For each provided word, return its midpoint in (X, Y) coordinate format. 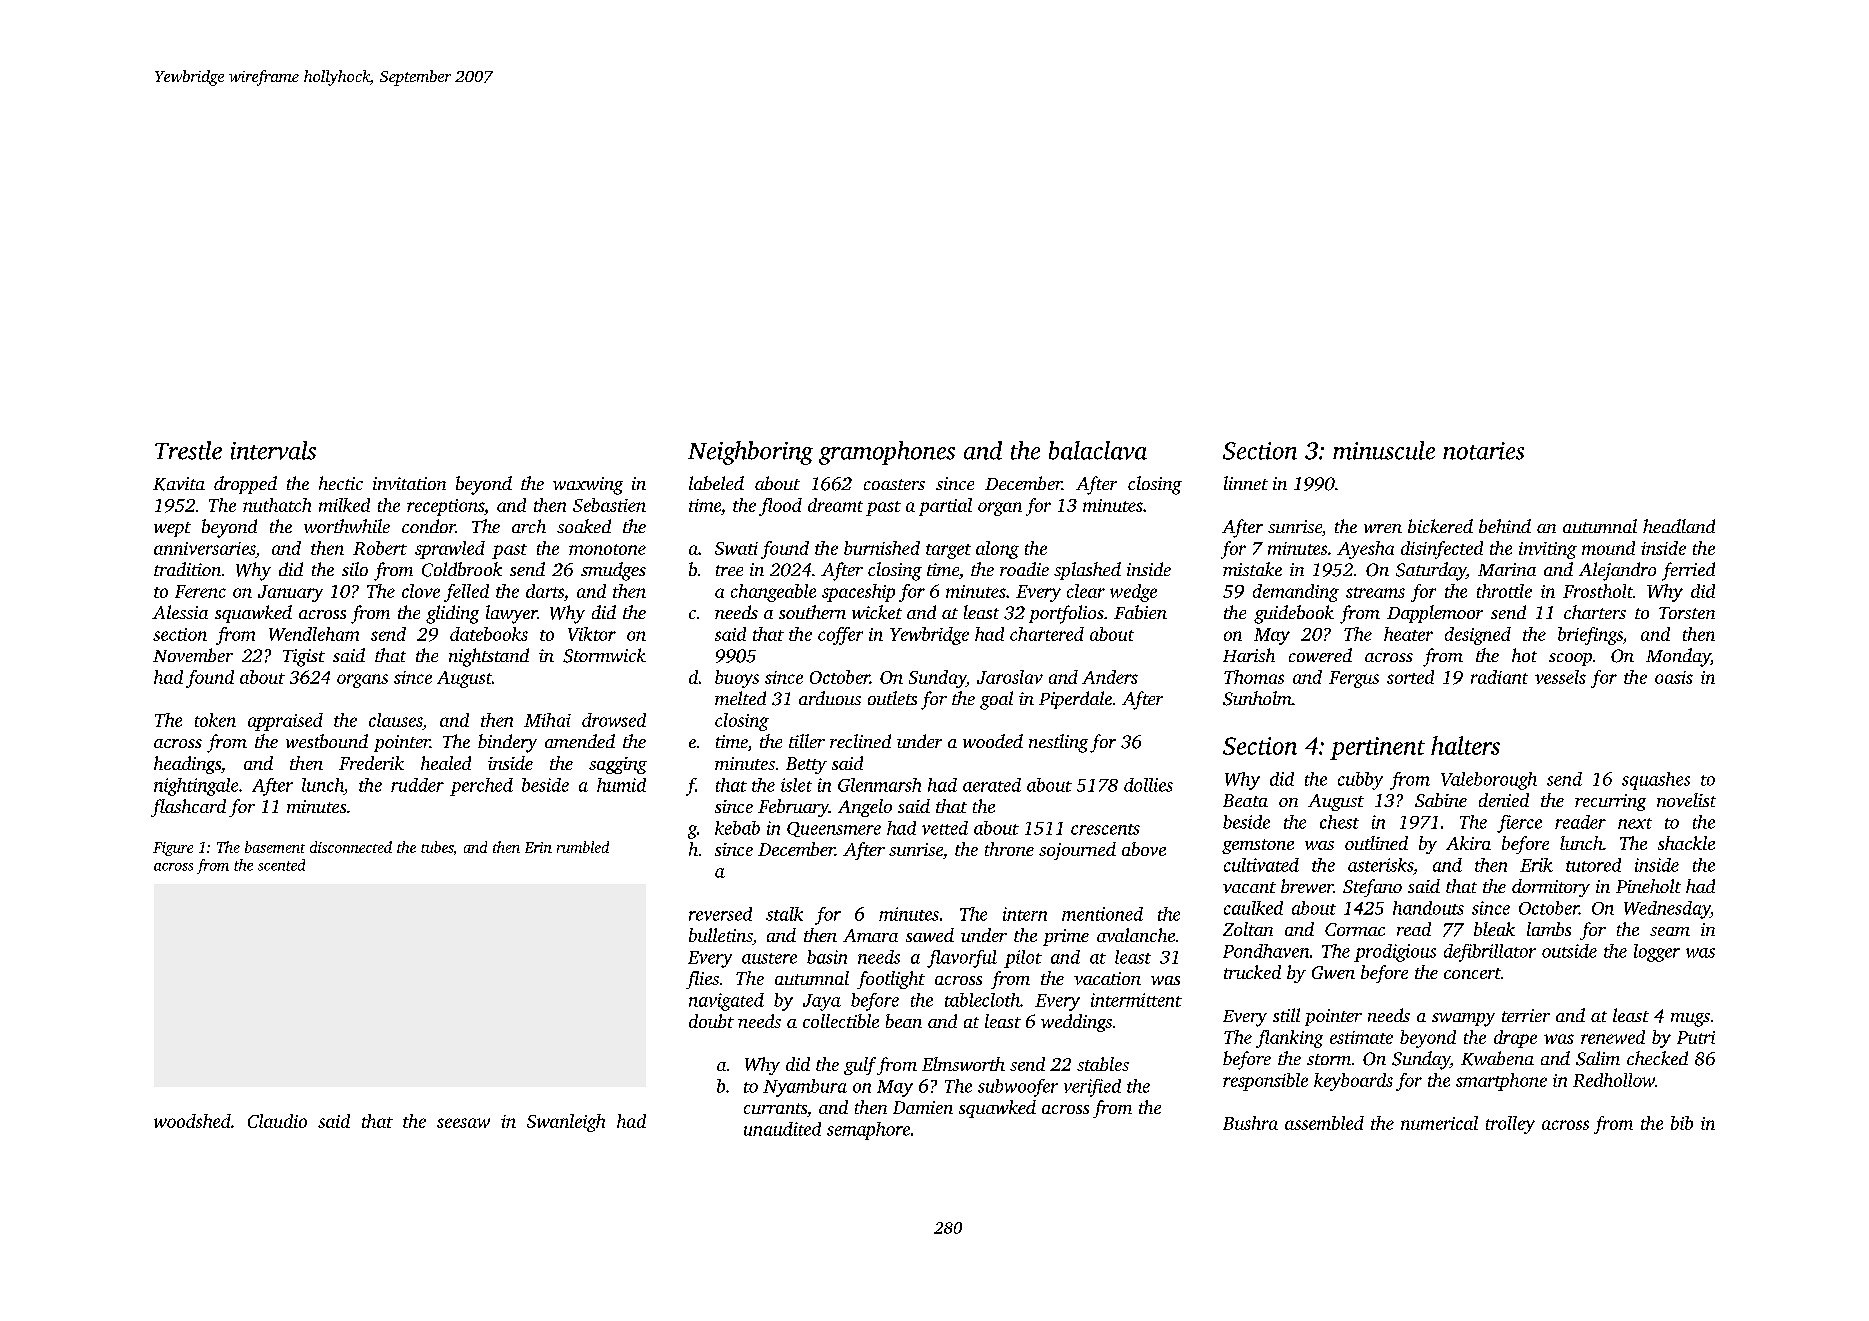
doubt (711, 1021)
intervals (273, 450)
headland (1679, 526)
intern (1025, 914)
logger (1657, 953)
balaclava (1098, 450)
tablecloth (982, 1000)
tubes (437, 847)
